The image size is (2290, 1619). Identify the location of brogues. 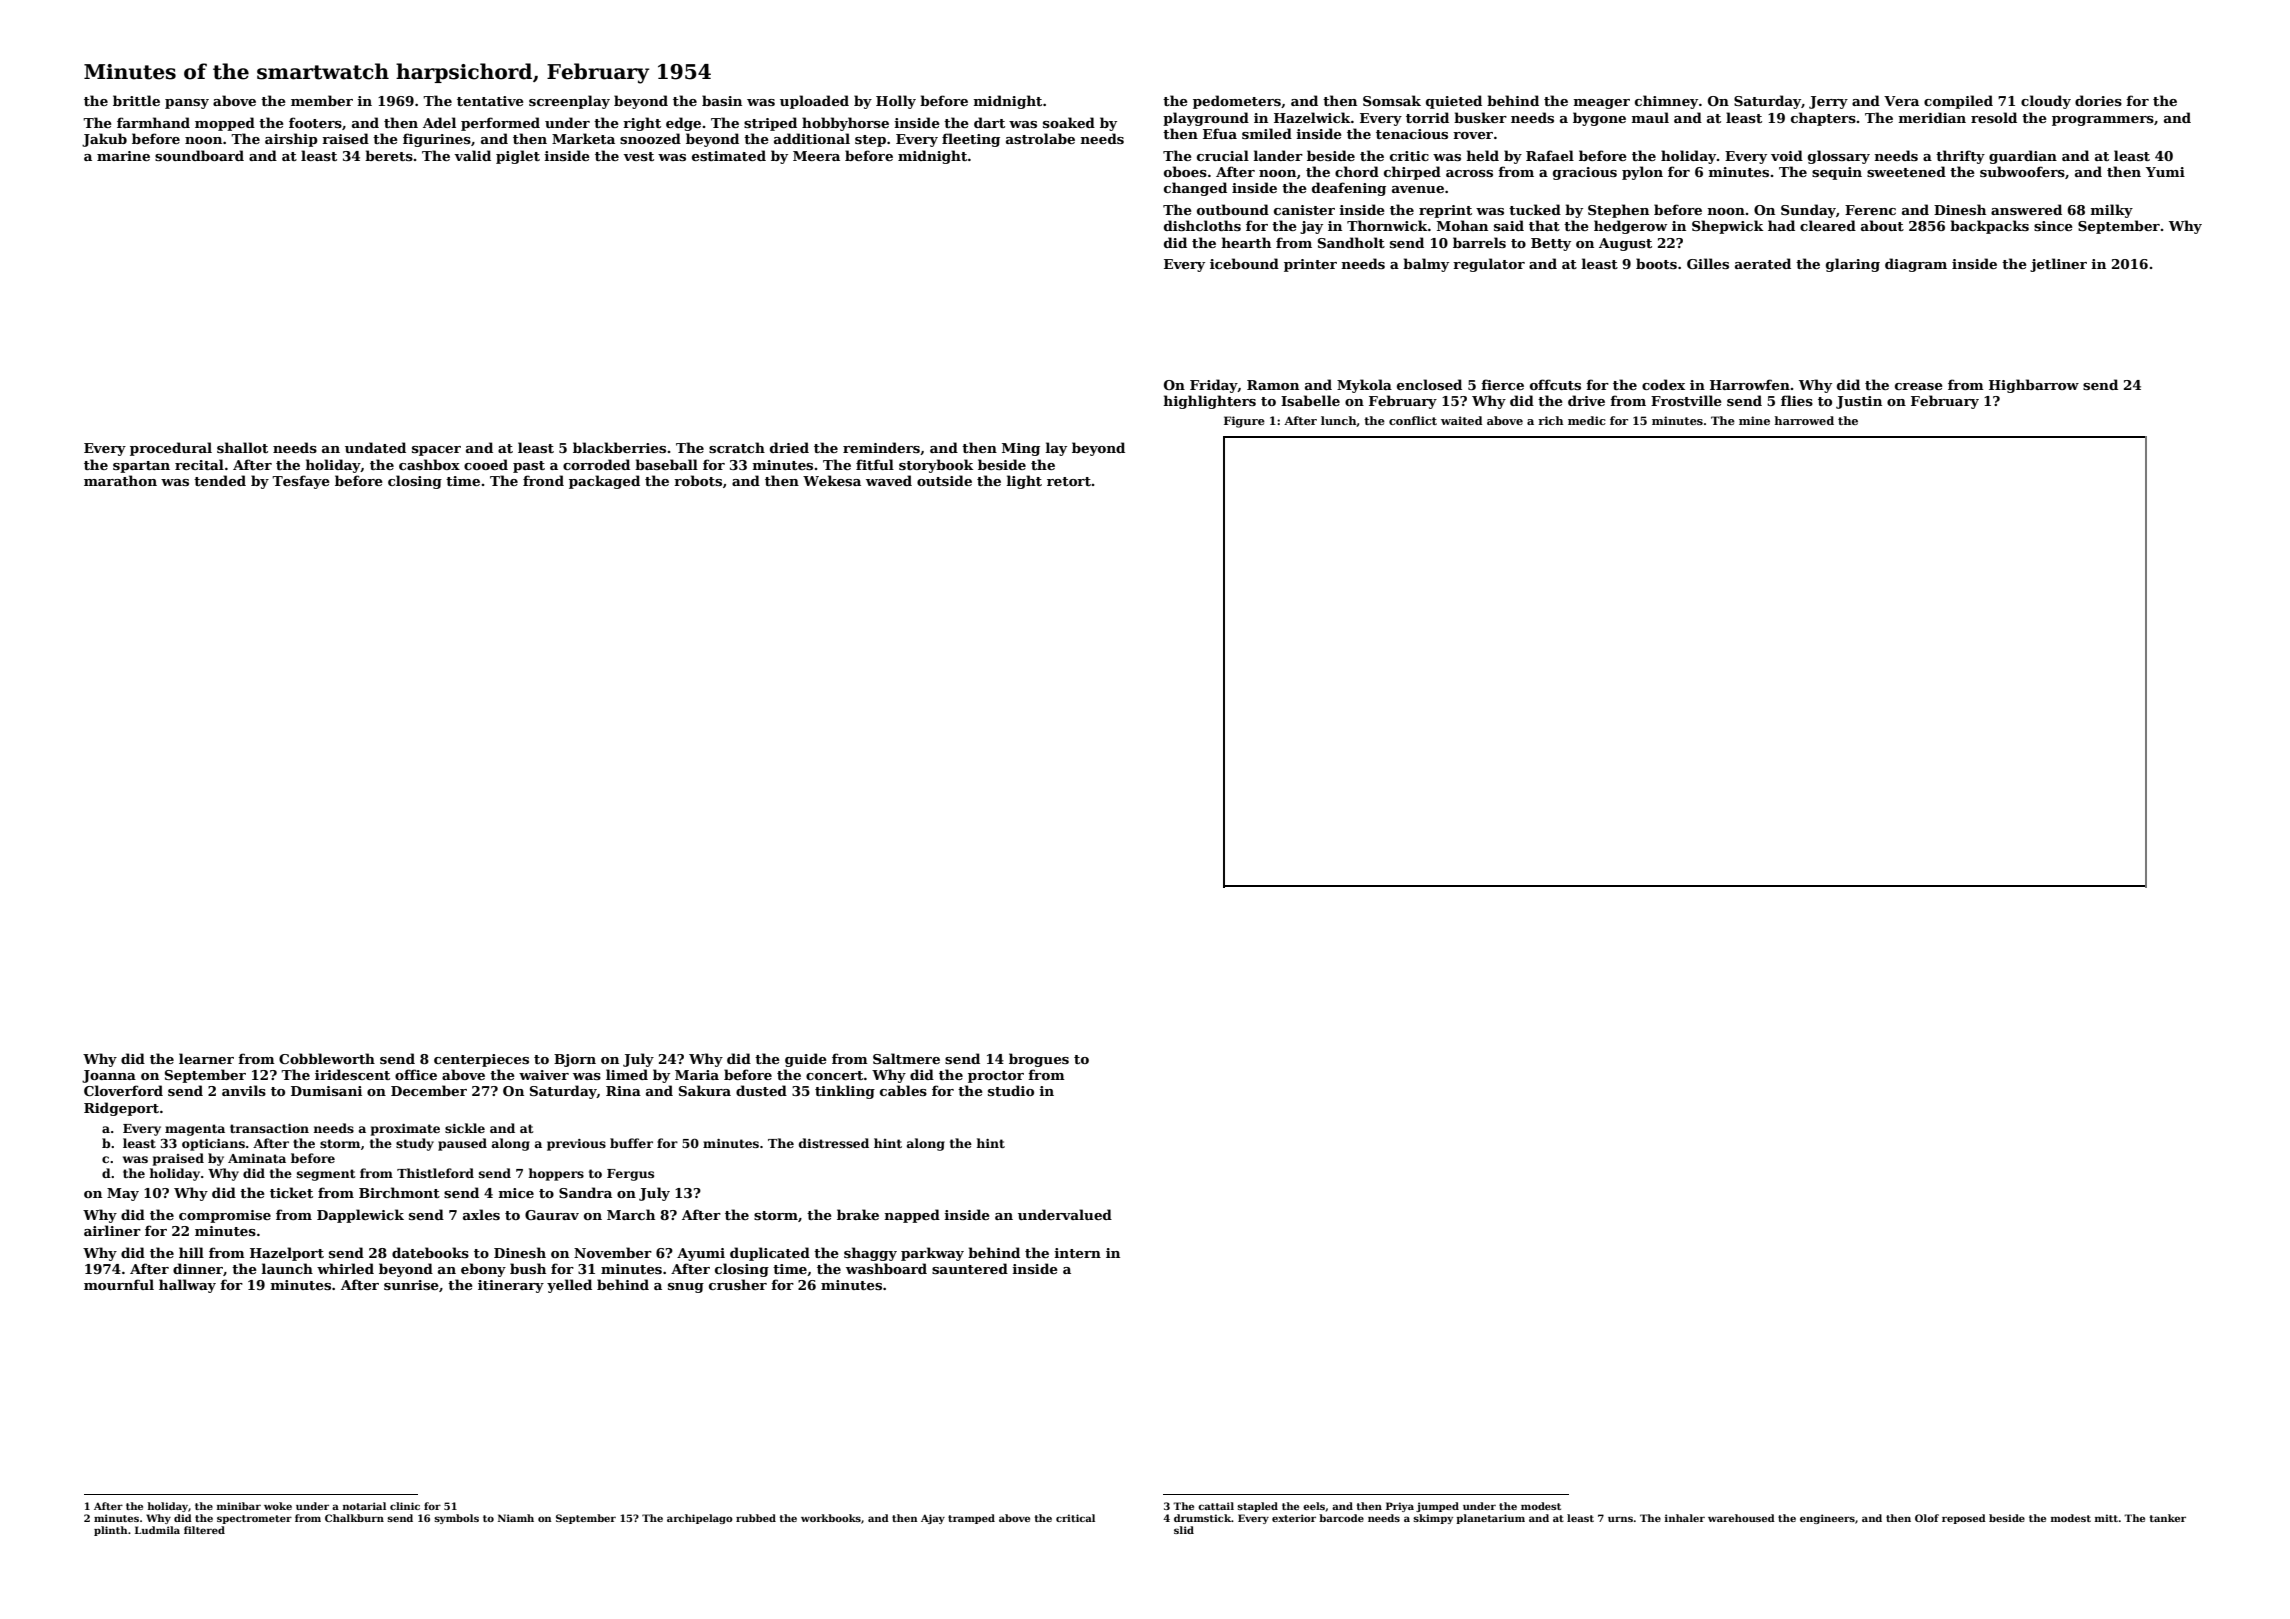
(1039, 1060).
